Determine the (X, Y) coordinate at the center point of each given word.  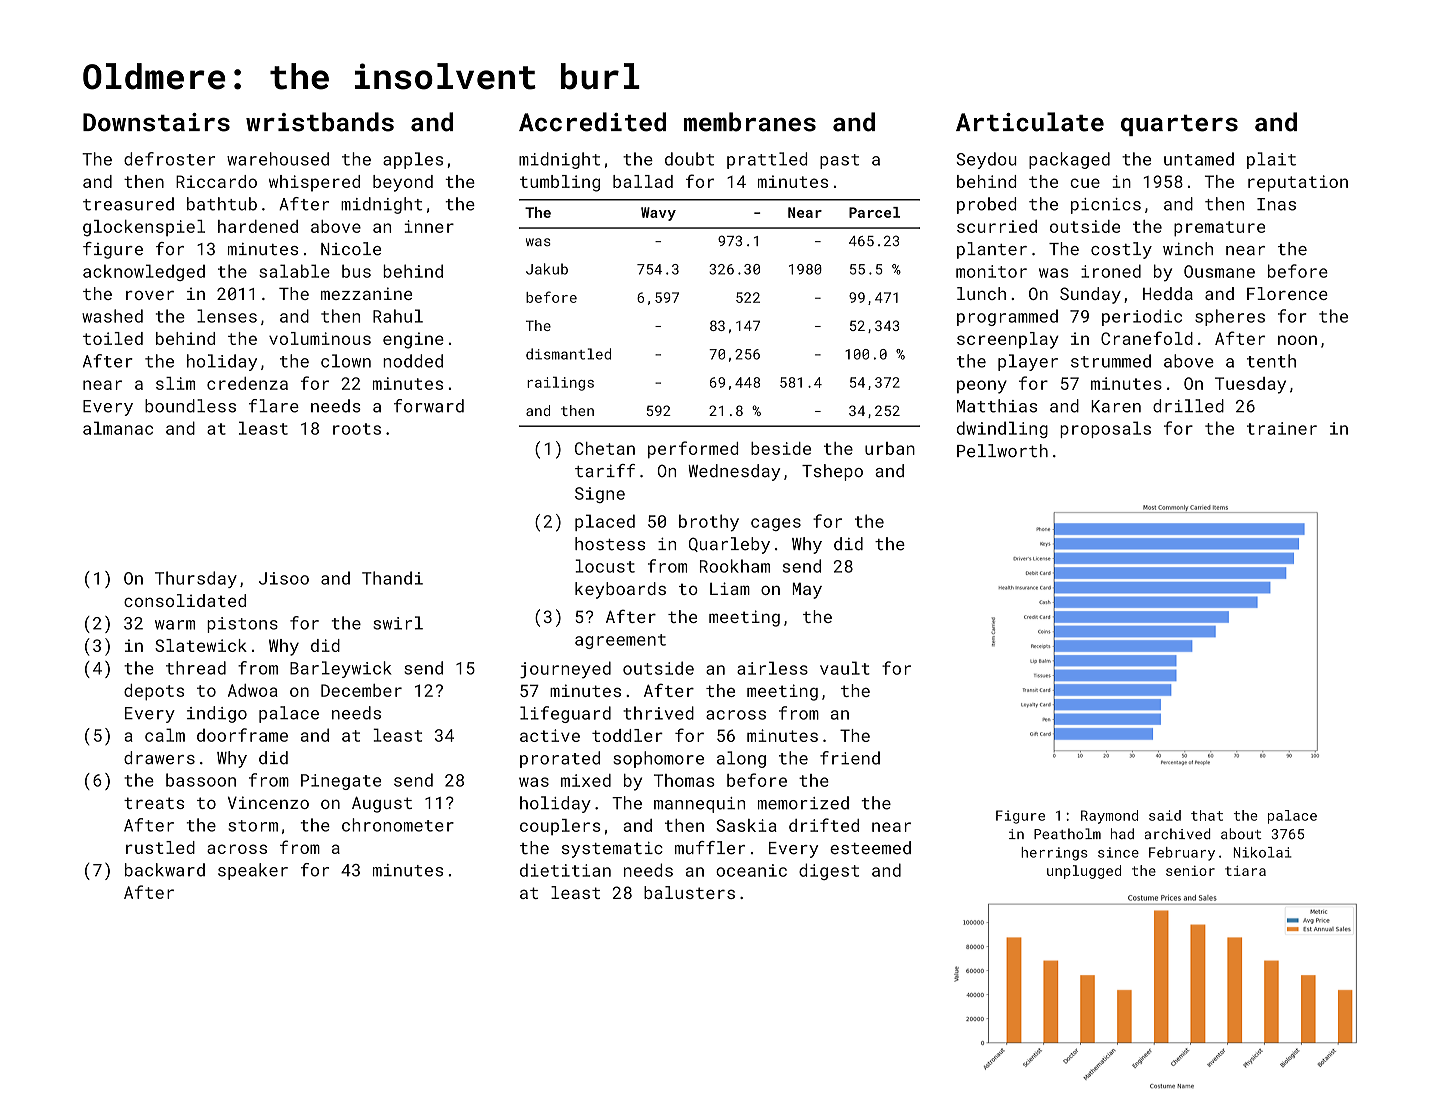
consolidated (185, 600)
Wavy (658, 214)
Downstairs (156, 122)
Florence (1287, 293)
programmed (1007, 317)
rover (150, 295)
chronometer (398, 825)
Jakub (547, 269)
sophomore (658, 759)
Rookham (735, 566)
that (1207, 815)
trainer (1282, 428)
